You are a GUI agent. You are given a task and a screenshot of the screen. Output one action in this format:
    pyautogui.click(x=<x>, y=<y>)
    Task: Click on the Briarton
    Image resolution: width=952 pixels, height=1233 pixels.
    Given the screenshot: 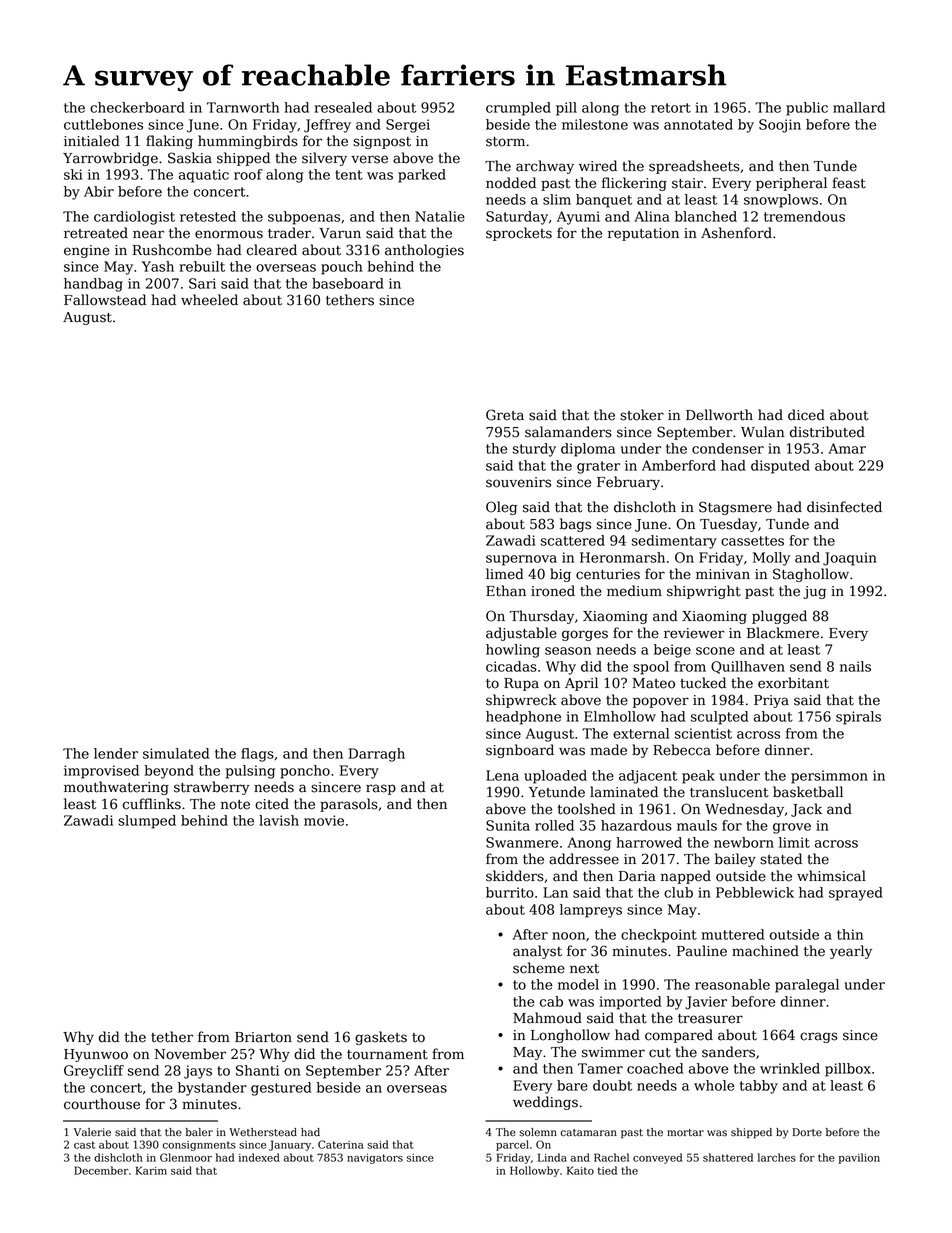 What is the action you would take?
    pyautogui.click(x=263, y=1037)
